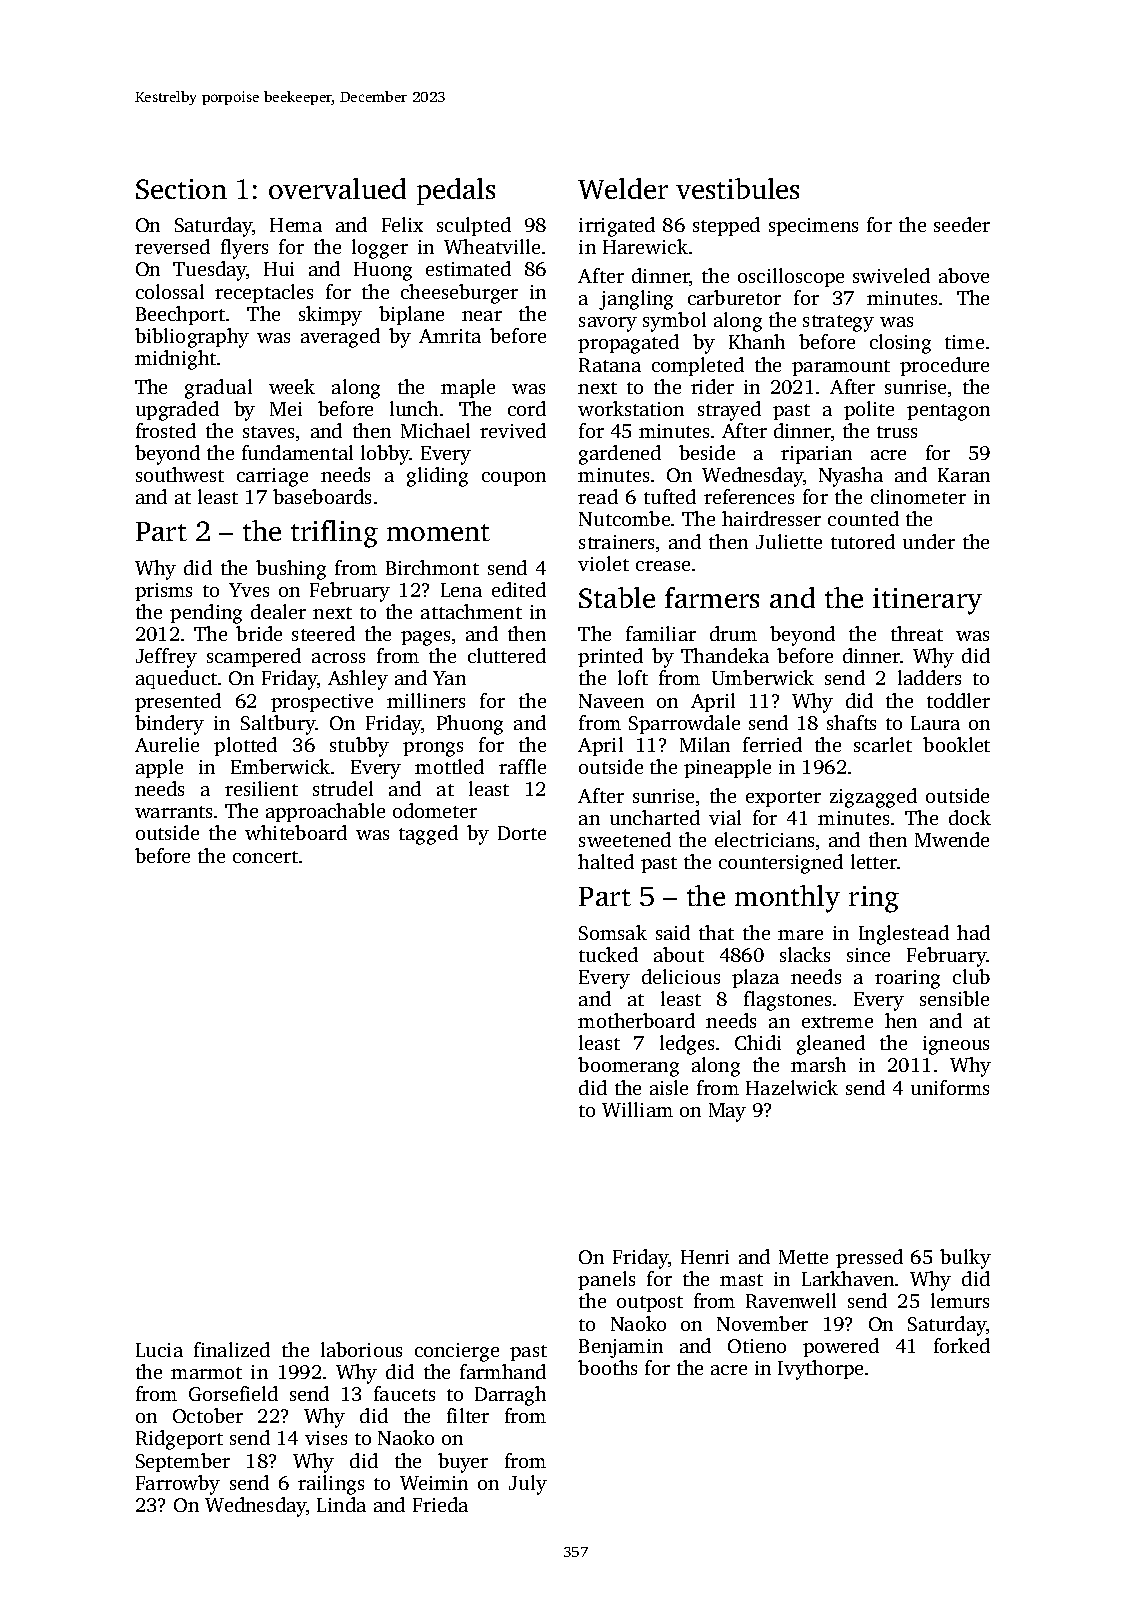 This screenshot has height=1599, width=1126. Describe the element at coordinates (608, 954) in the screenshot. I see `tucked` at that location.
